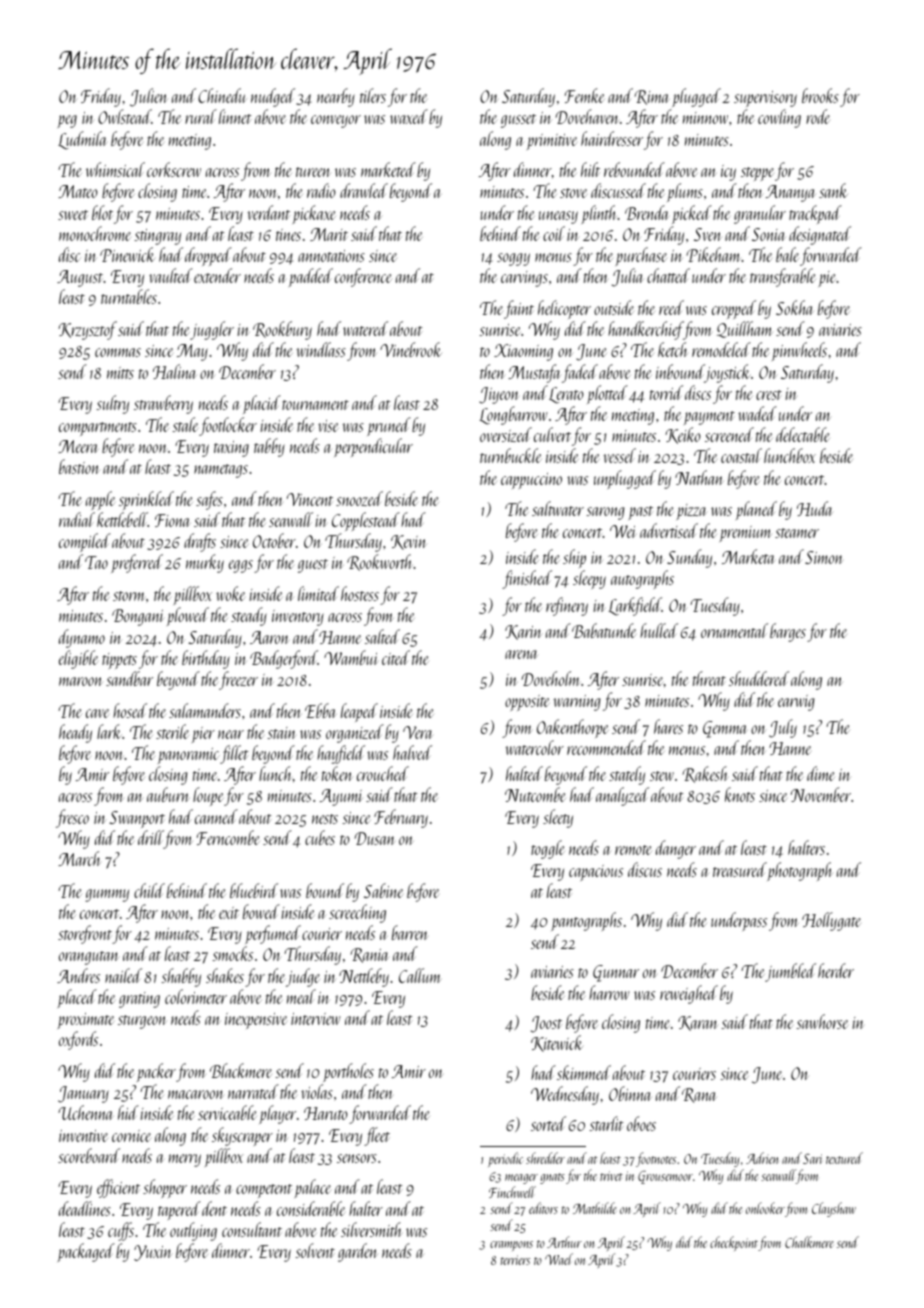 The image size is (924, 1308). I want to click on child, so click(149, 890).
